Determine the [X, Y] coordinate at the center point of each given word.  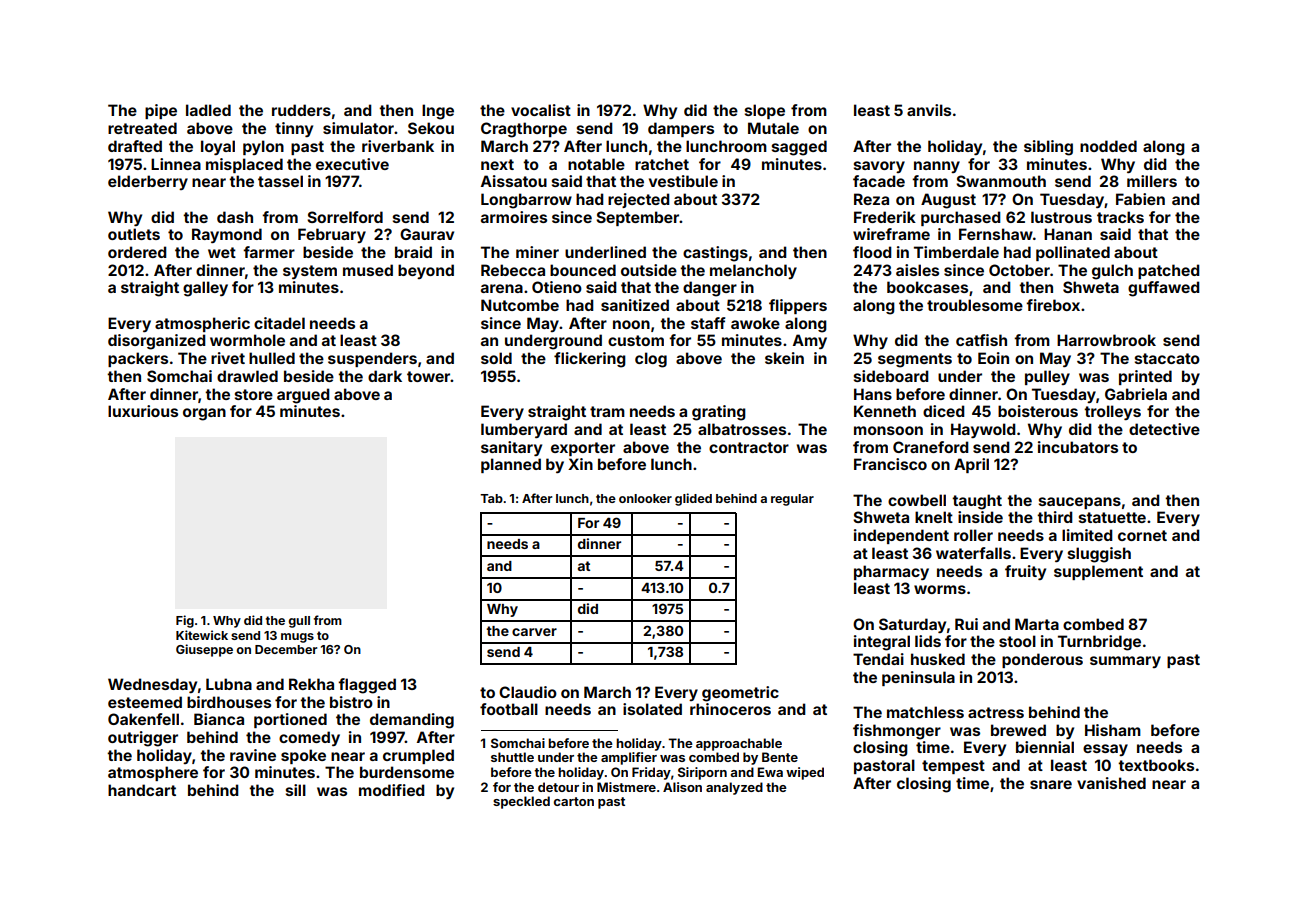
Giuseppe [204, 650]
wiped [805, 773]
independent [901, 536]
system [310, 272]
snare [1051, 784]
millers [1152, 181]
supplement [1098, 572]
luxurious [143, 411]
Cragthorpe [524, 130]
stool [1017, 641]
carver [534, 632]
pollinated [1073, 253]
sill [296, 790]
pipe [161, 111]
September [638, 218]
